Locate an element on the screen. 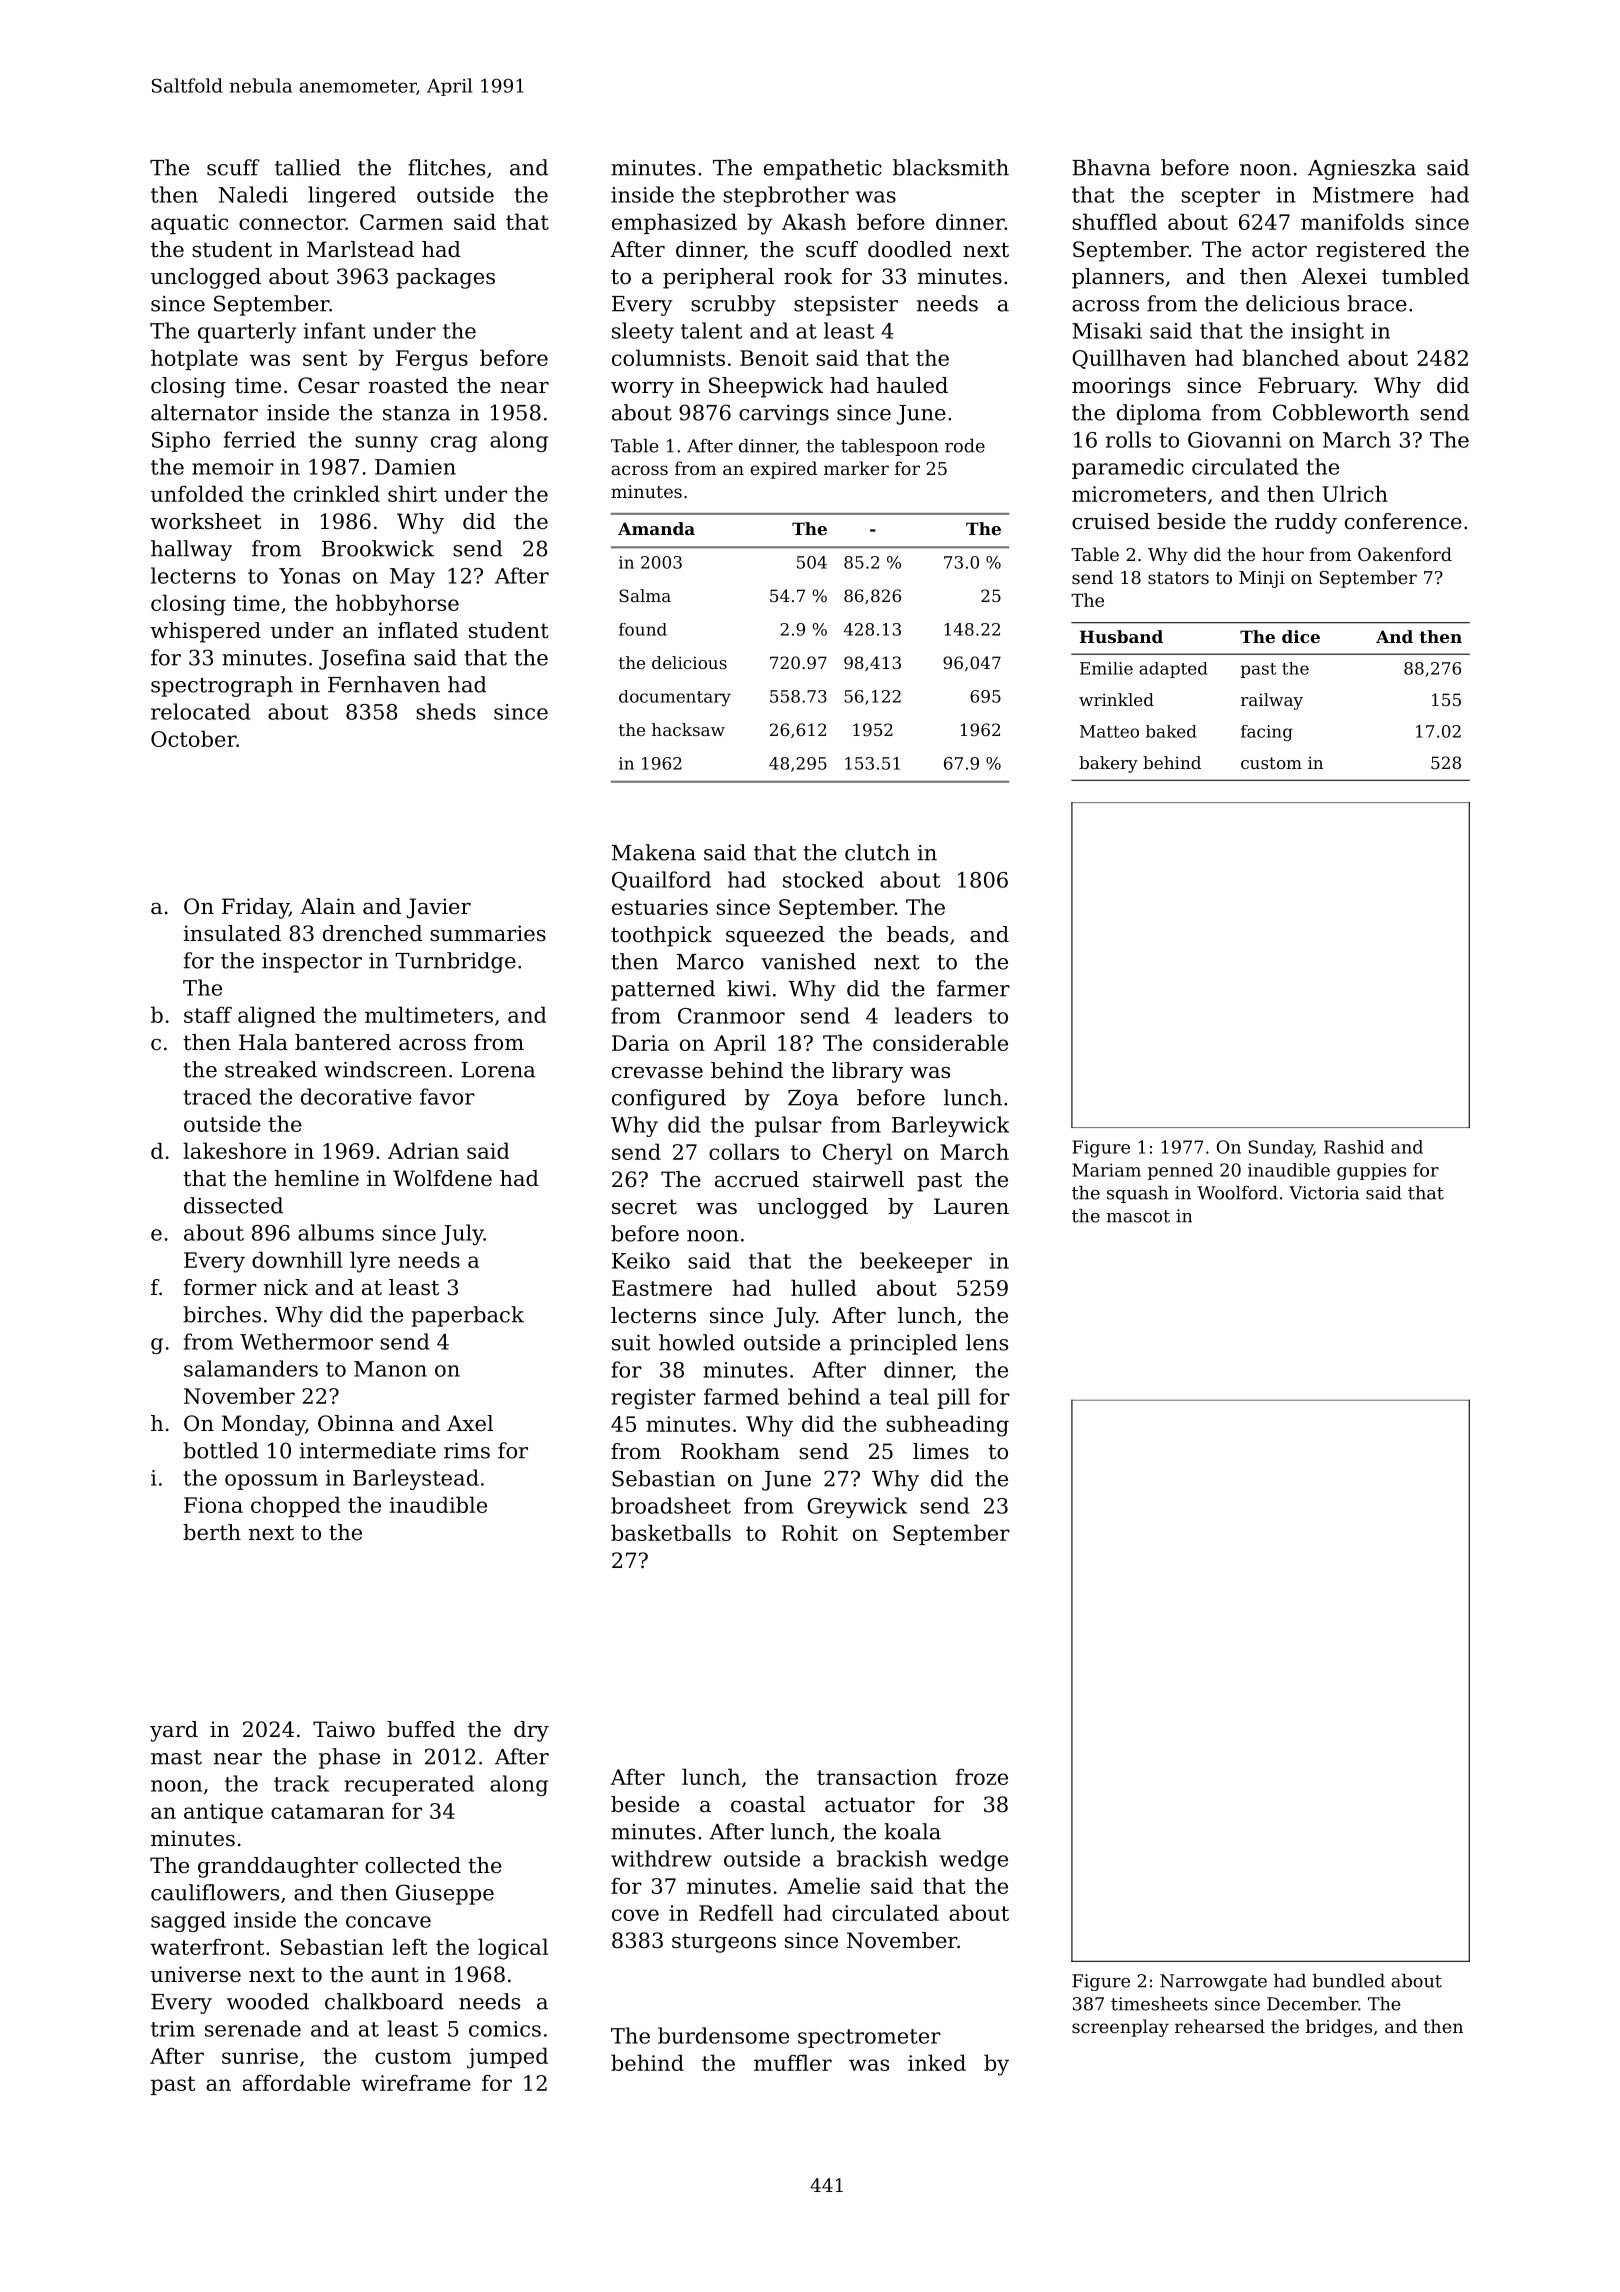 The height and width of the screenshot is (2292, 1620). Rashid is located at coordinates (1354, 1147).
